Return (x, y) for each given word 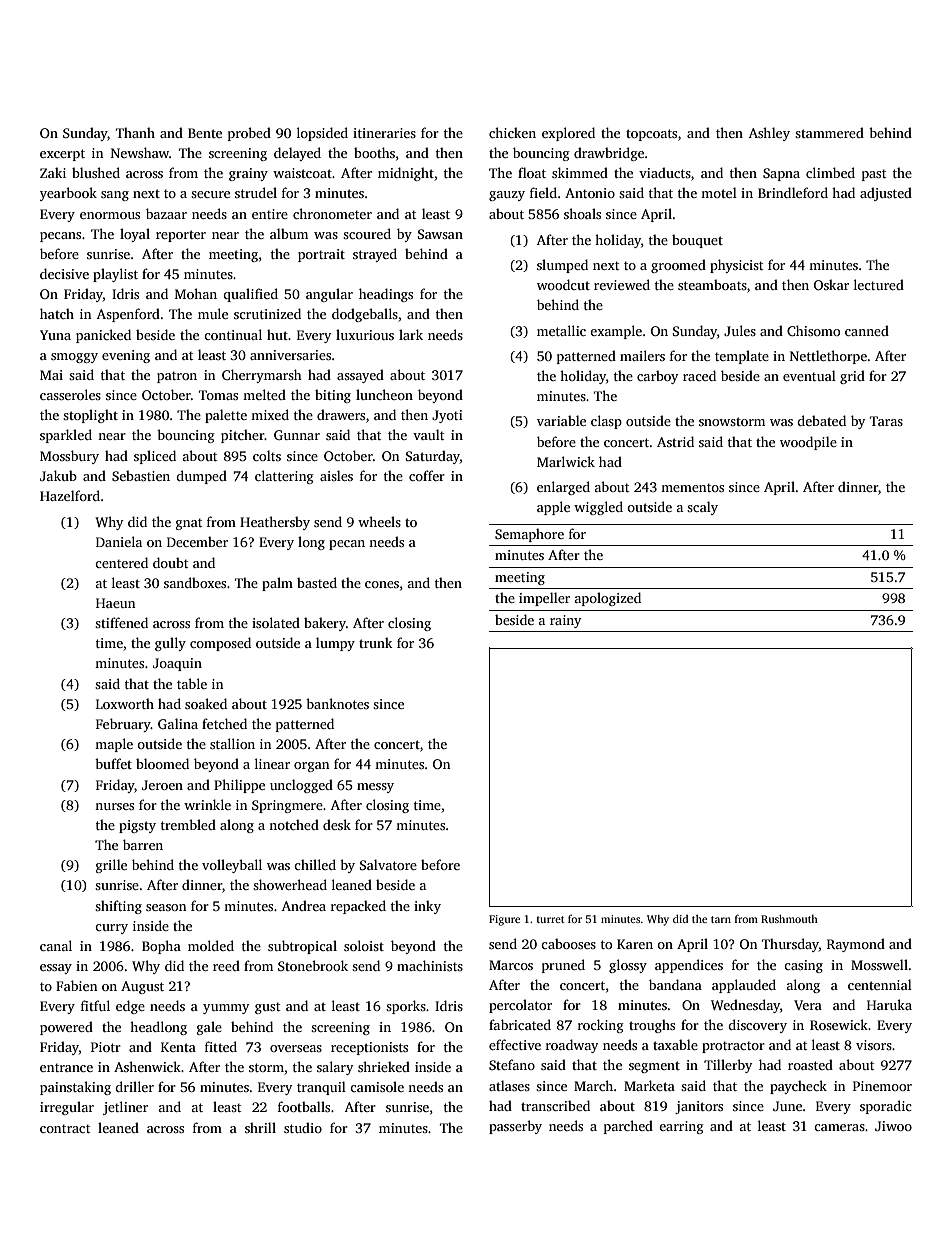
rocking (601, 1026)
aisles (336, 475)
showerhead (290, 884)
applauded (744, 986)
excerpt (62, 155)
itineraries (384, 133)
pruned (563, 966)
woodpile (808, 443)
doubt (170, 562)
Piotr (106, 1047)
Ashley (769, 134)
